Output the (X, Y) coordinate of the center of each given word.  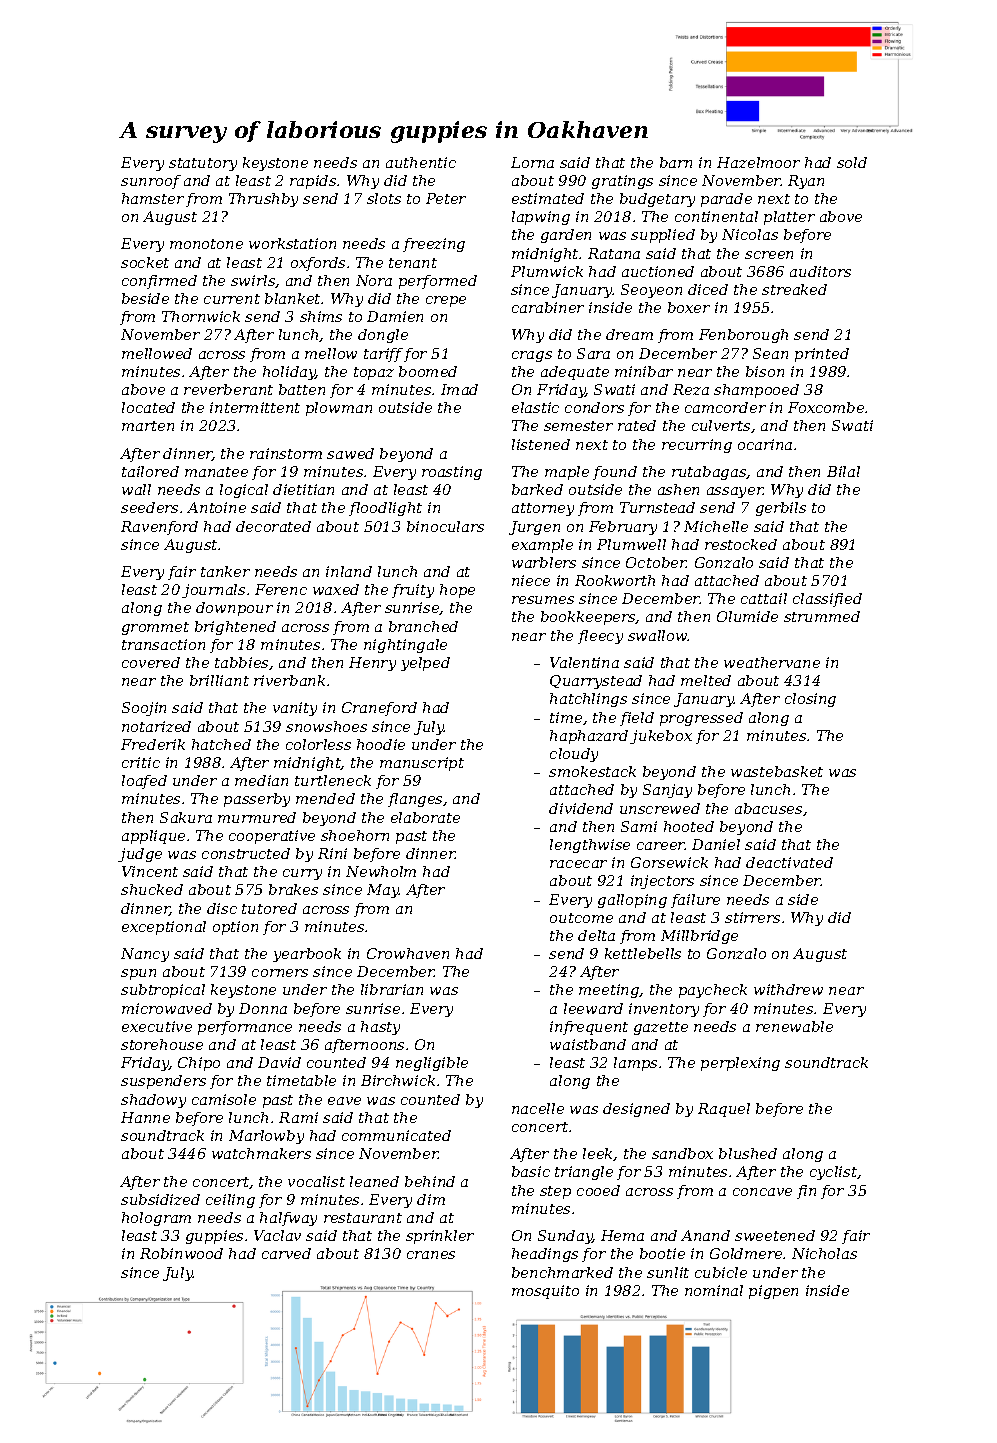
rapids (313, 182)
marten (148, 426)
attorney (543, 509)
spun (138, 974)
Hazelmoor (758, 162)
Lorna (532, 162)
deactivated (789, 862)
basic (531, 1171)
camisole (224, 1099)
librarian (392, 989)
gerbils (781, 509)
